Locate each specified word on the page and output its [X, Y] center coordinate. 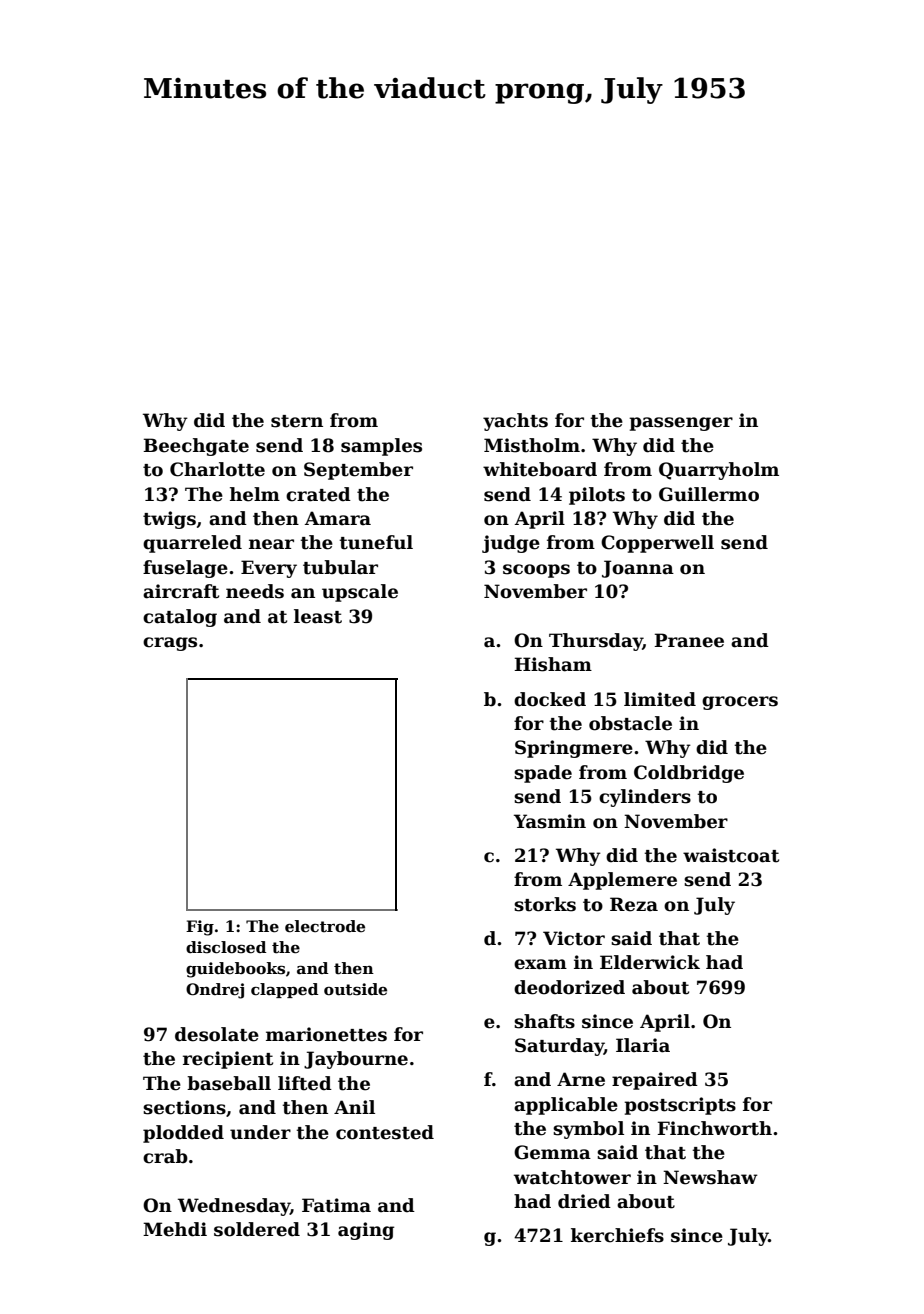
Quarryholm [719, 471]
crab [165, 1156]
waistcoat [731, 855]
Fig [200, 928]
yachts [515, 422]
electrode [325, 926]
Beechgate [196, 447]
